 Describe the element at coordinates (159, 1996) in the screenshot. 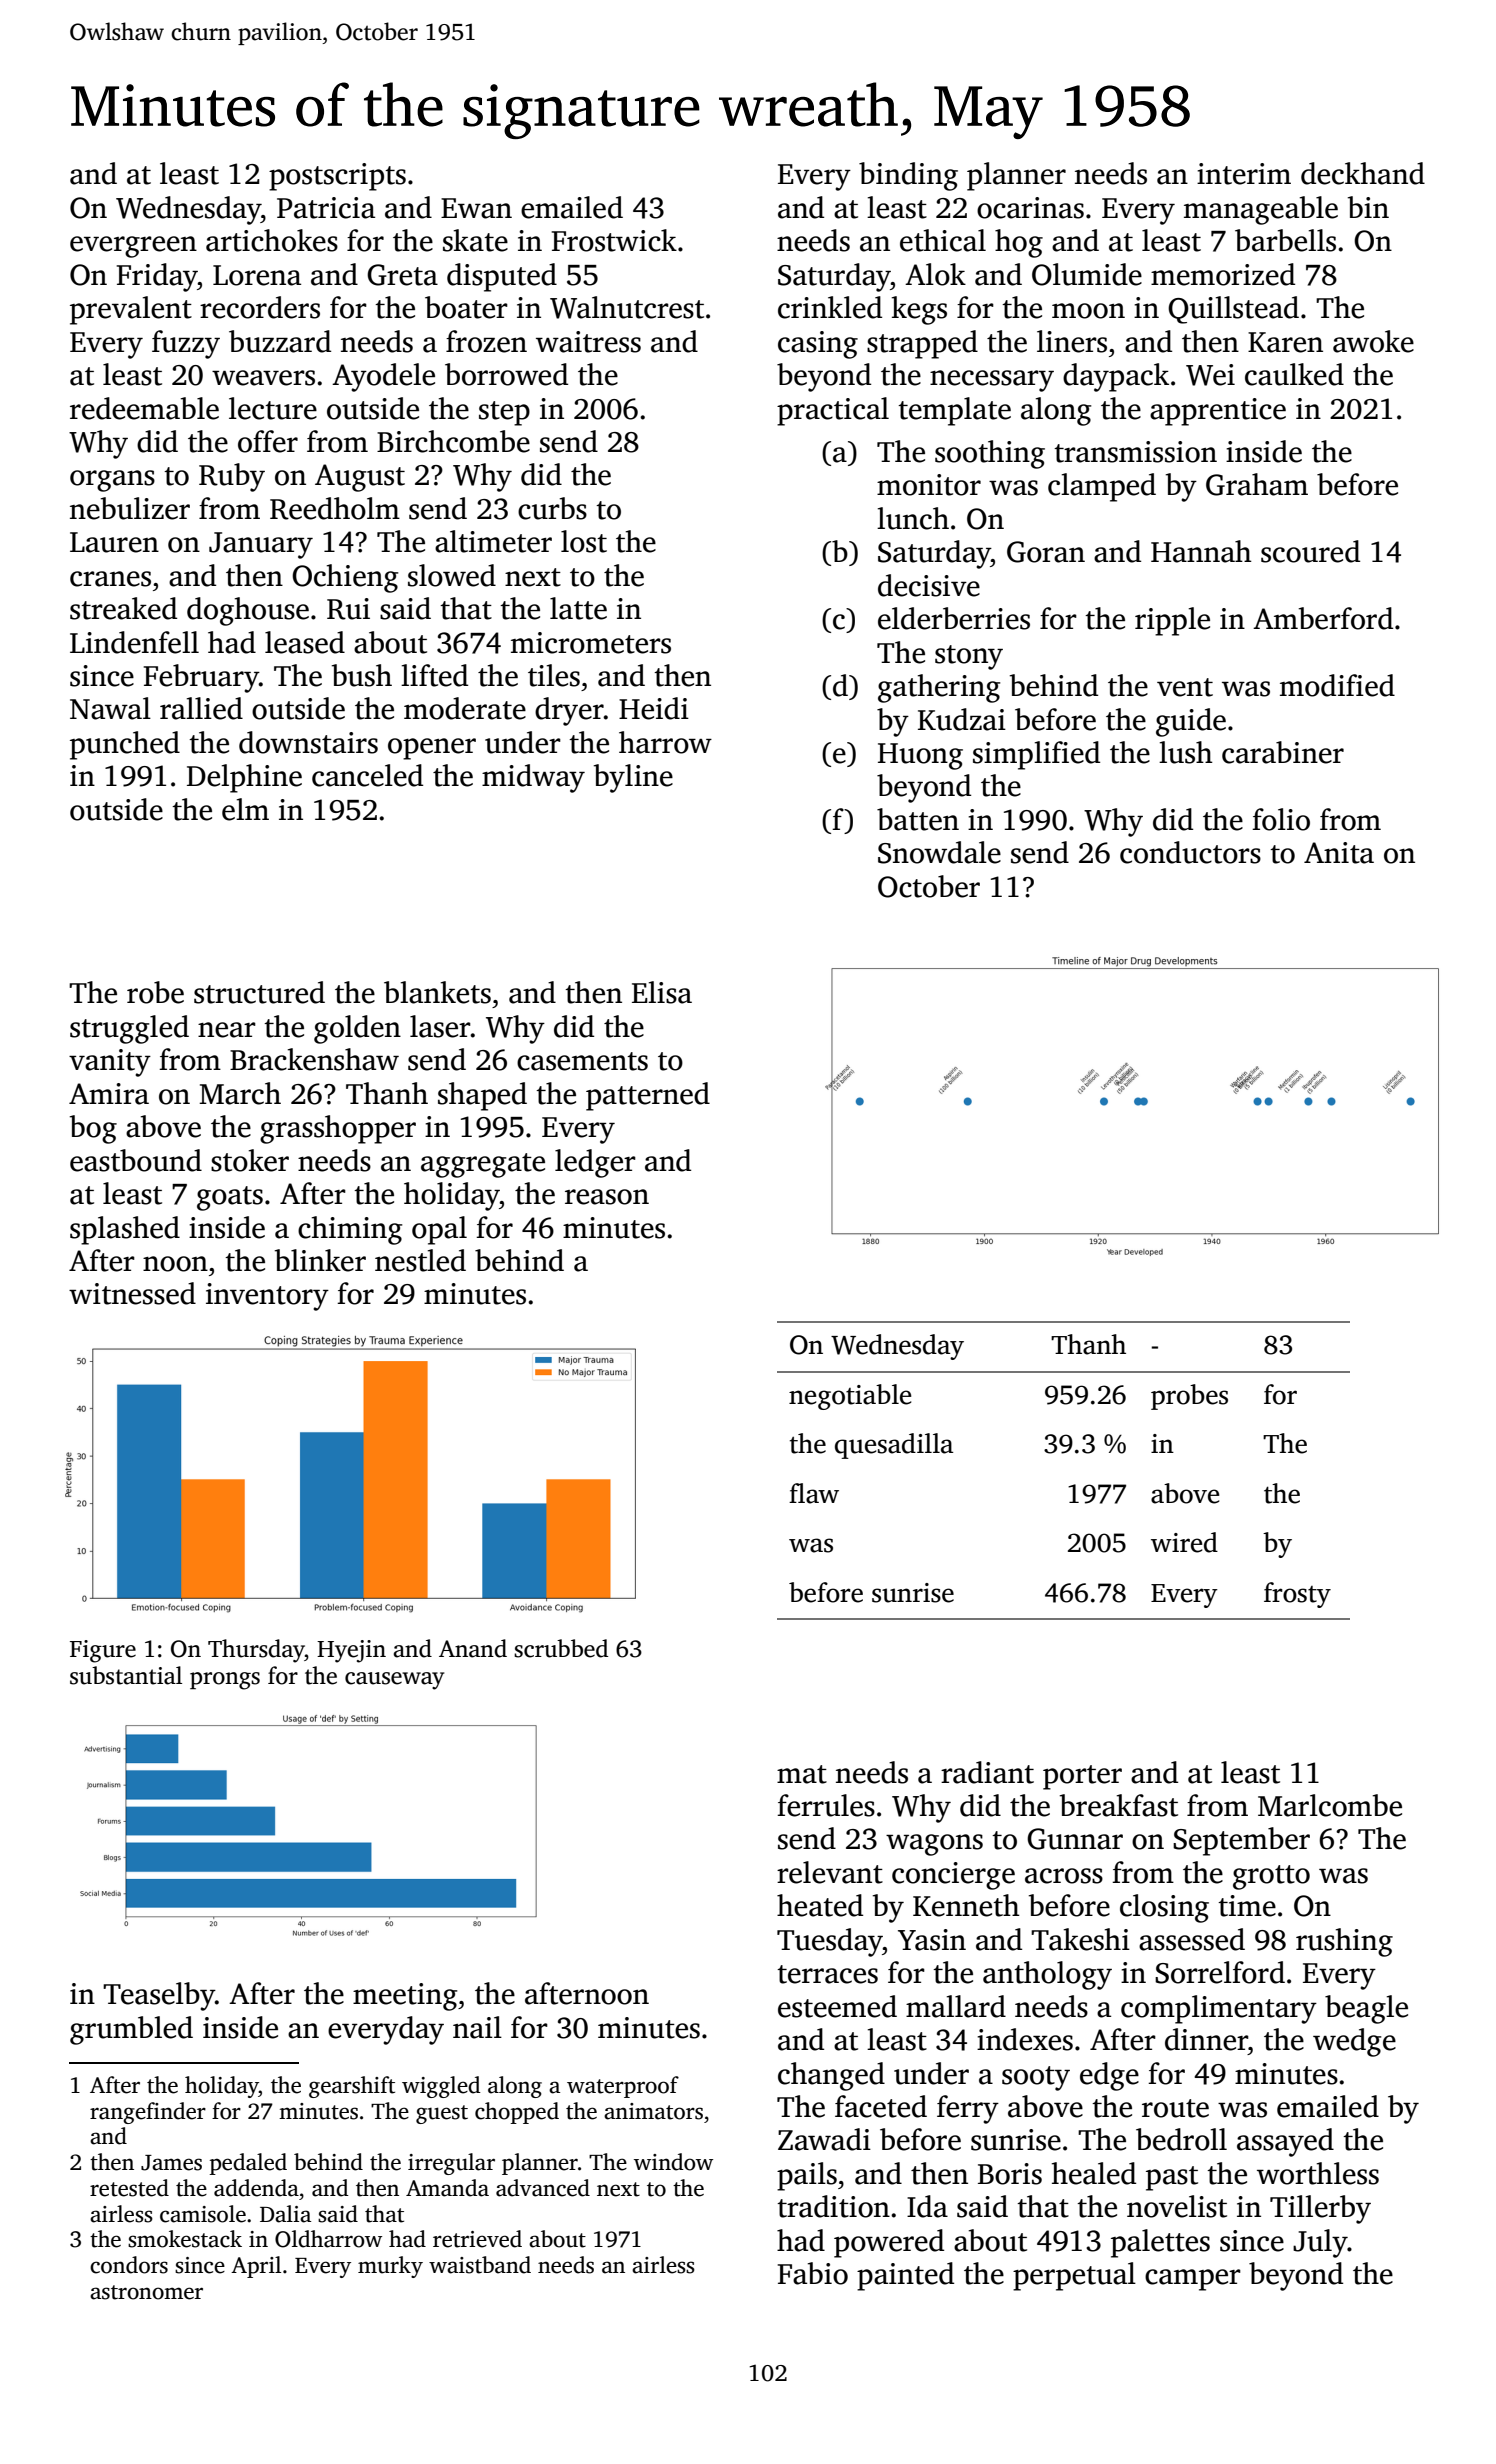

I see `Teaselby` at that location.
